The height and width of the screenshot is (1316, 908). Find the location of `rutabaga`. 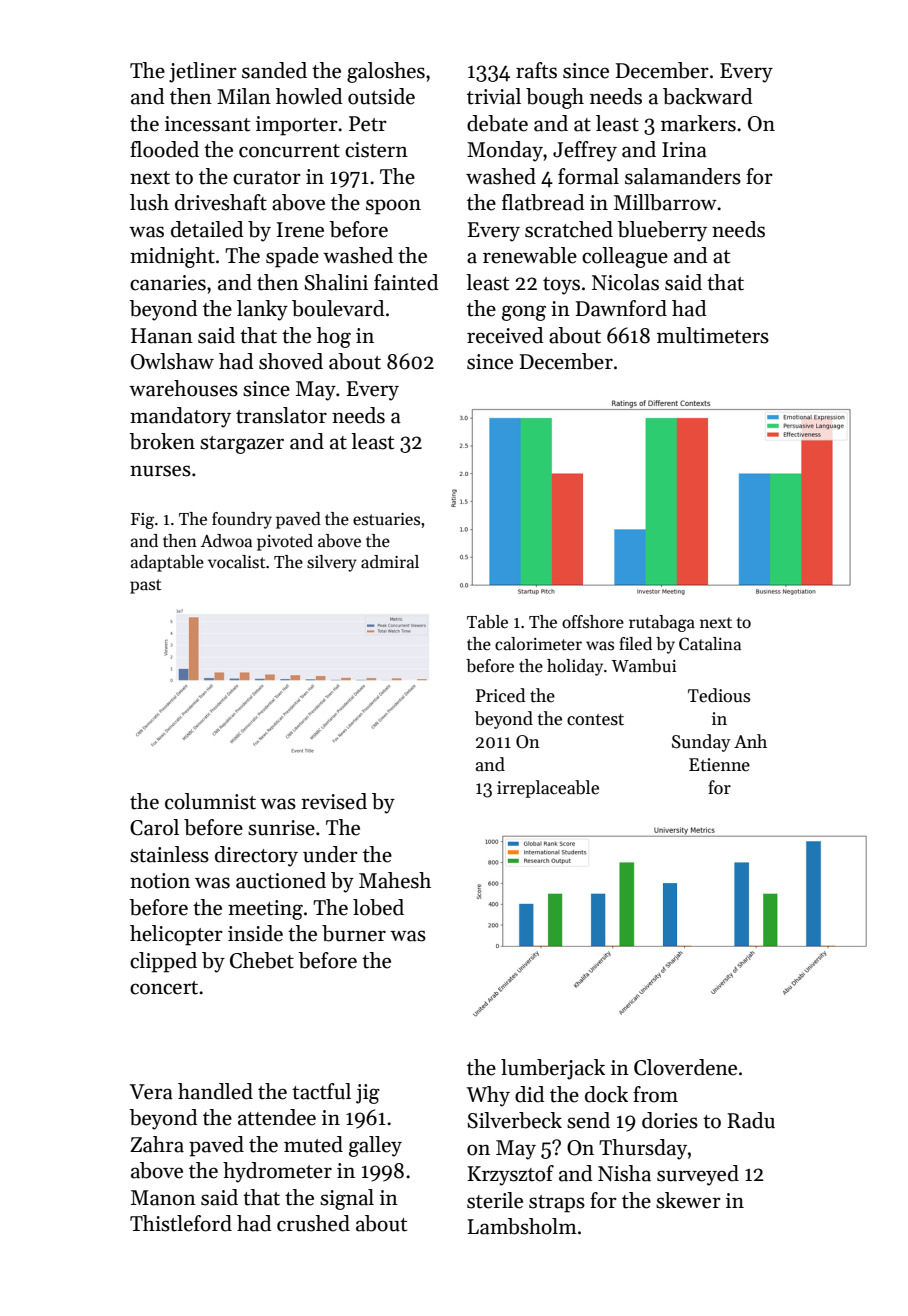

rutabaga is located at coordinates (662, 623).
